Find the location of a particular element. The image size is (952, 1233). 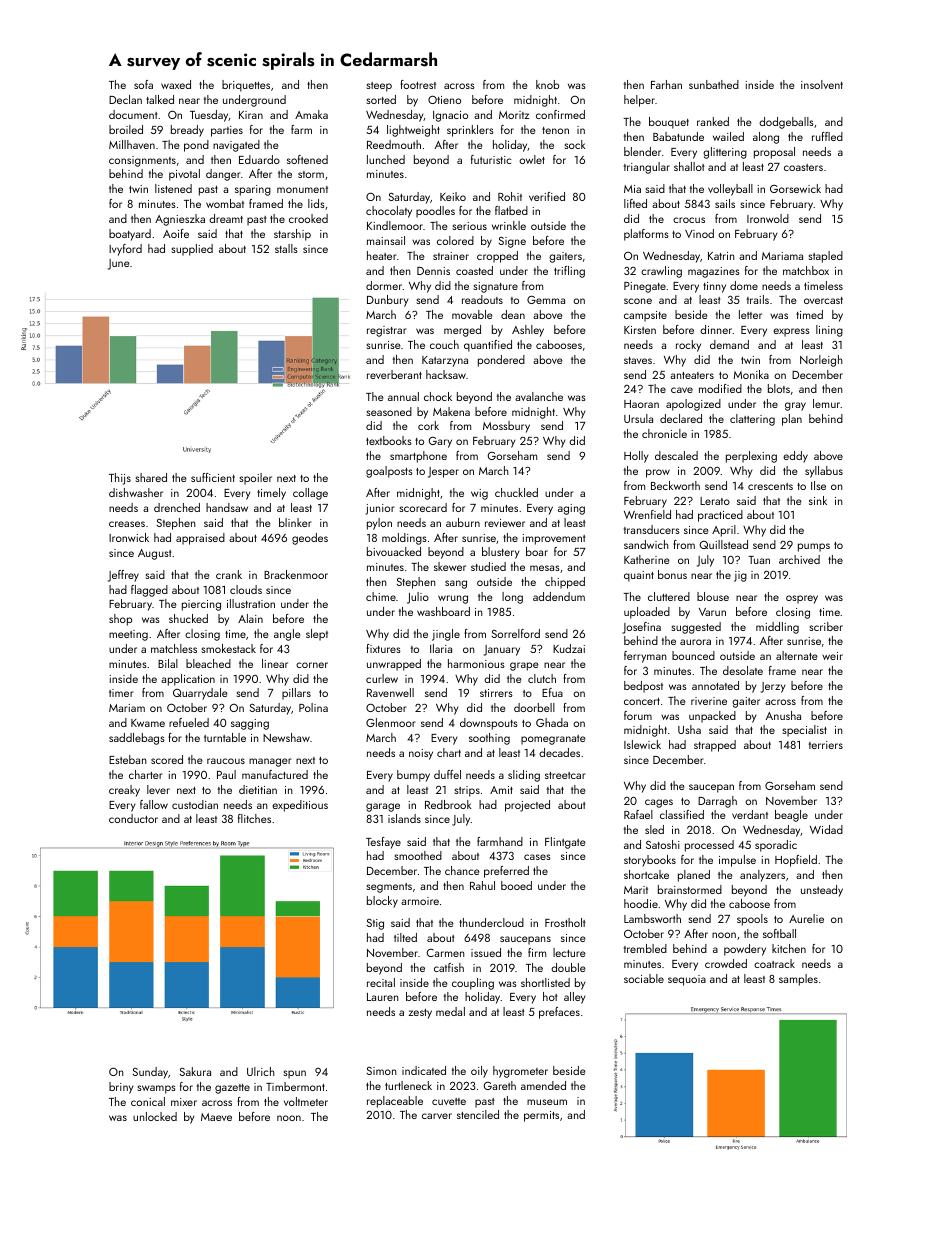

geodes is located at coordinates (310, 539).
